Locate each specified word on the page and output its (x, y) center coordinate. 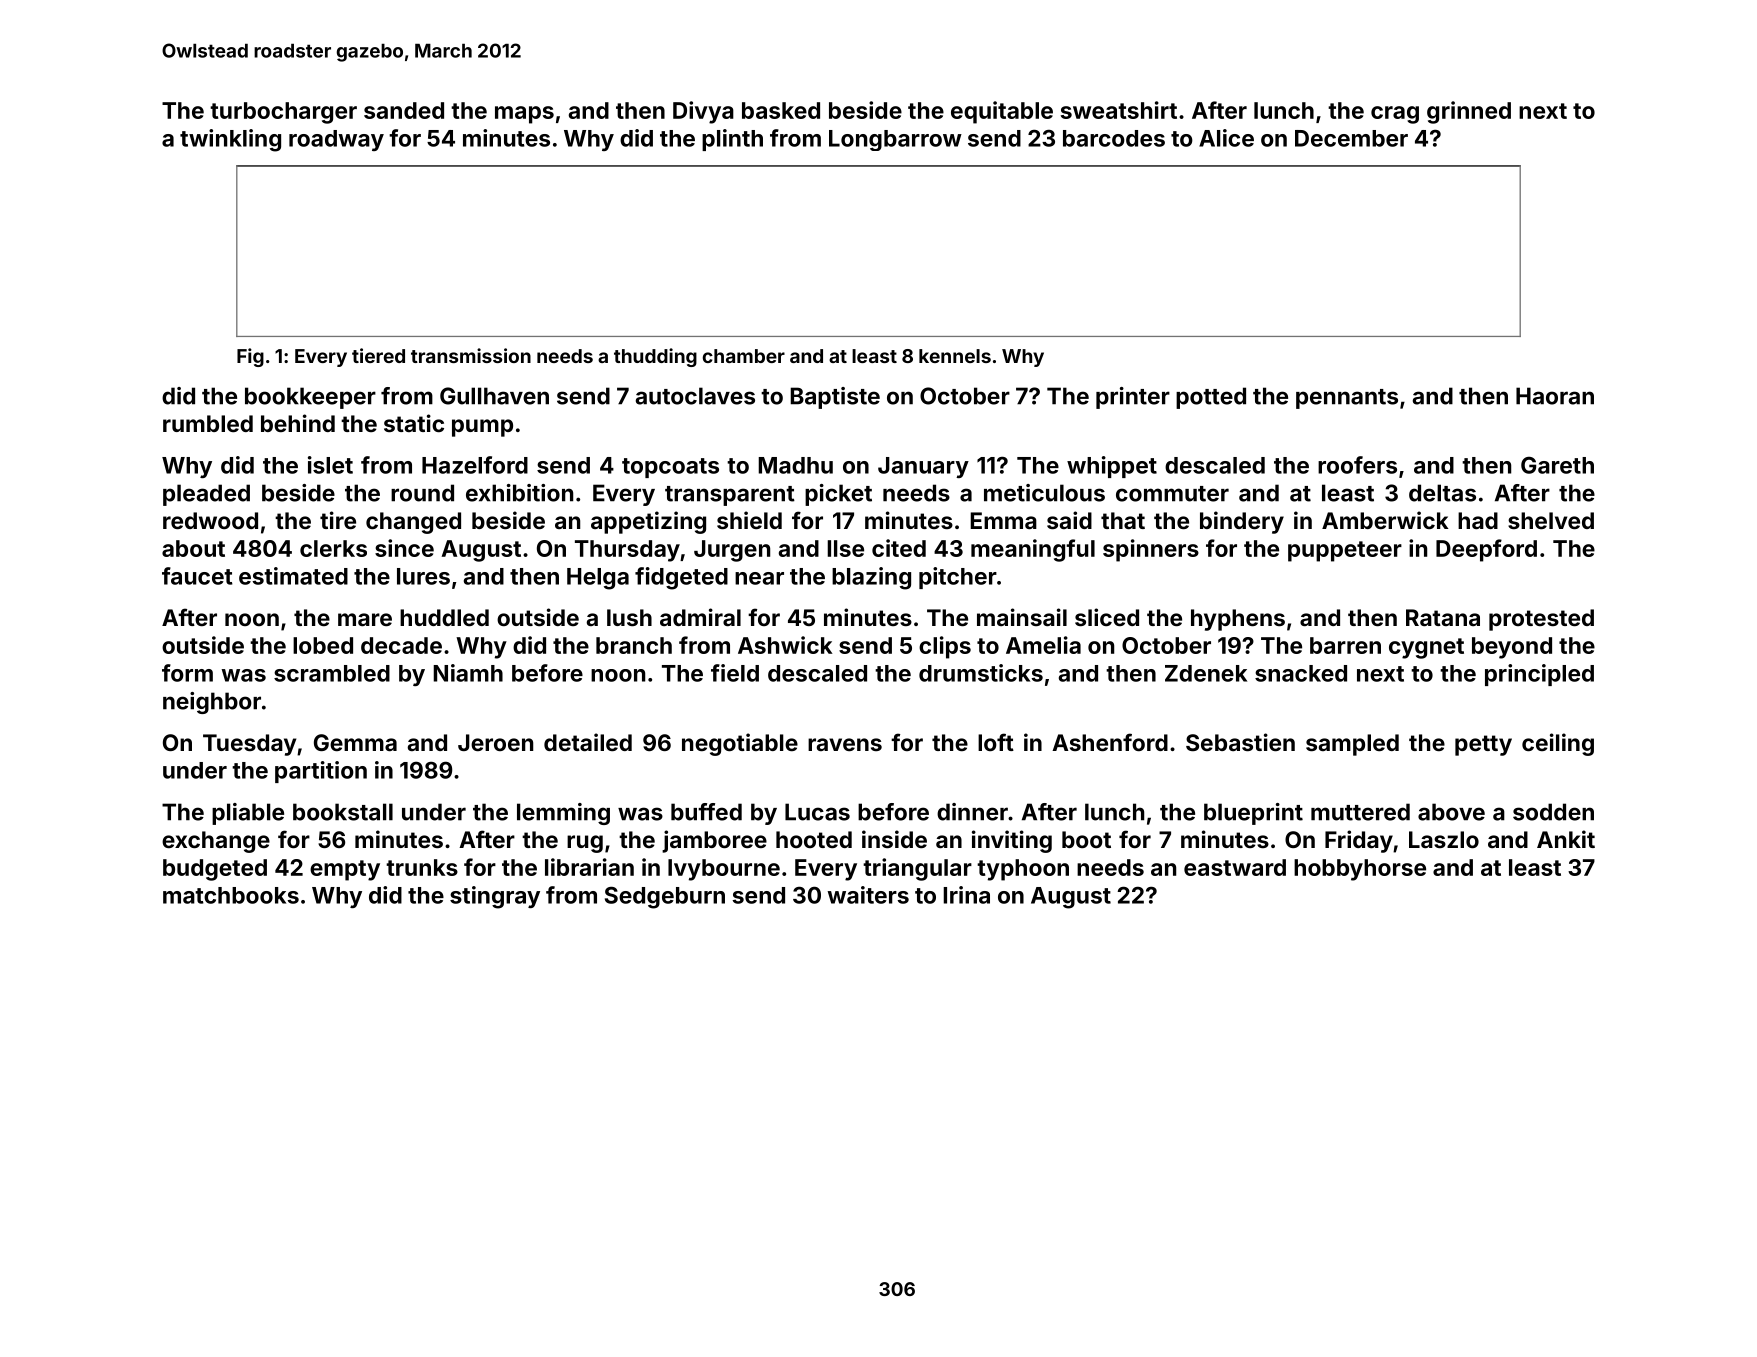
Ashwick (785, 645)
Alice (1226, 138)
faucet (197, 576)
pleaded (206, 495)
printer (1133, 398)
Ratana (1443, 617)
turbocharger (283, 113)
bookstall (343, 812)
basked (781, 110)
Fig (250, 357)
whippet (1112, 467)
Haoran (1555, 396)
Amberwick (1385, 520)
